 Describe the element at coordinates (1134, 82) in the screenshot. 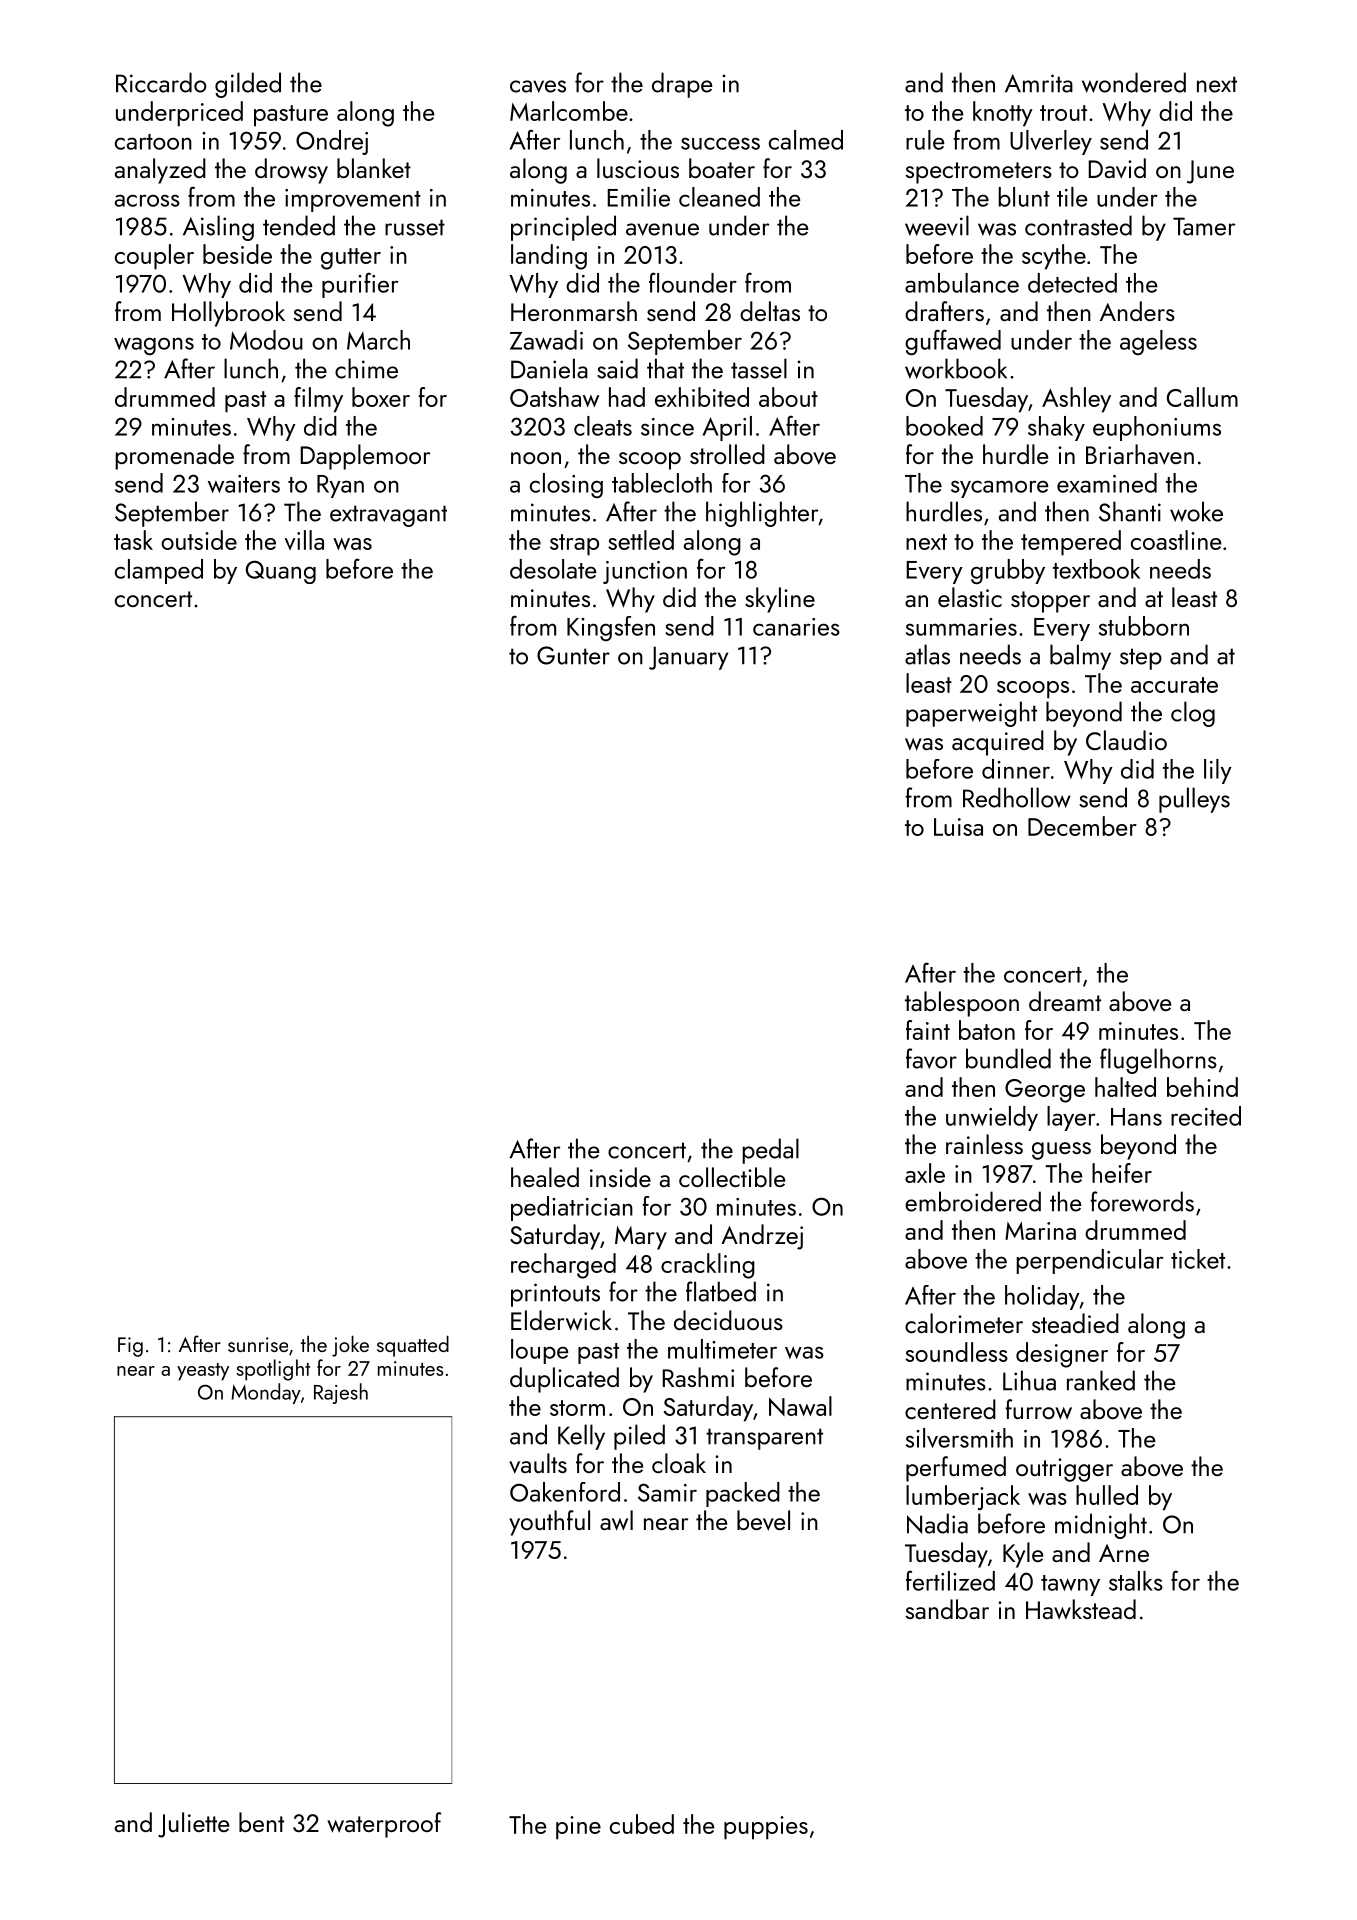

I see `wondered` at that location.
